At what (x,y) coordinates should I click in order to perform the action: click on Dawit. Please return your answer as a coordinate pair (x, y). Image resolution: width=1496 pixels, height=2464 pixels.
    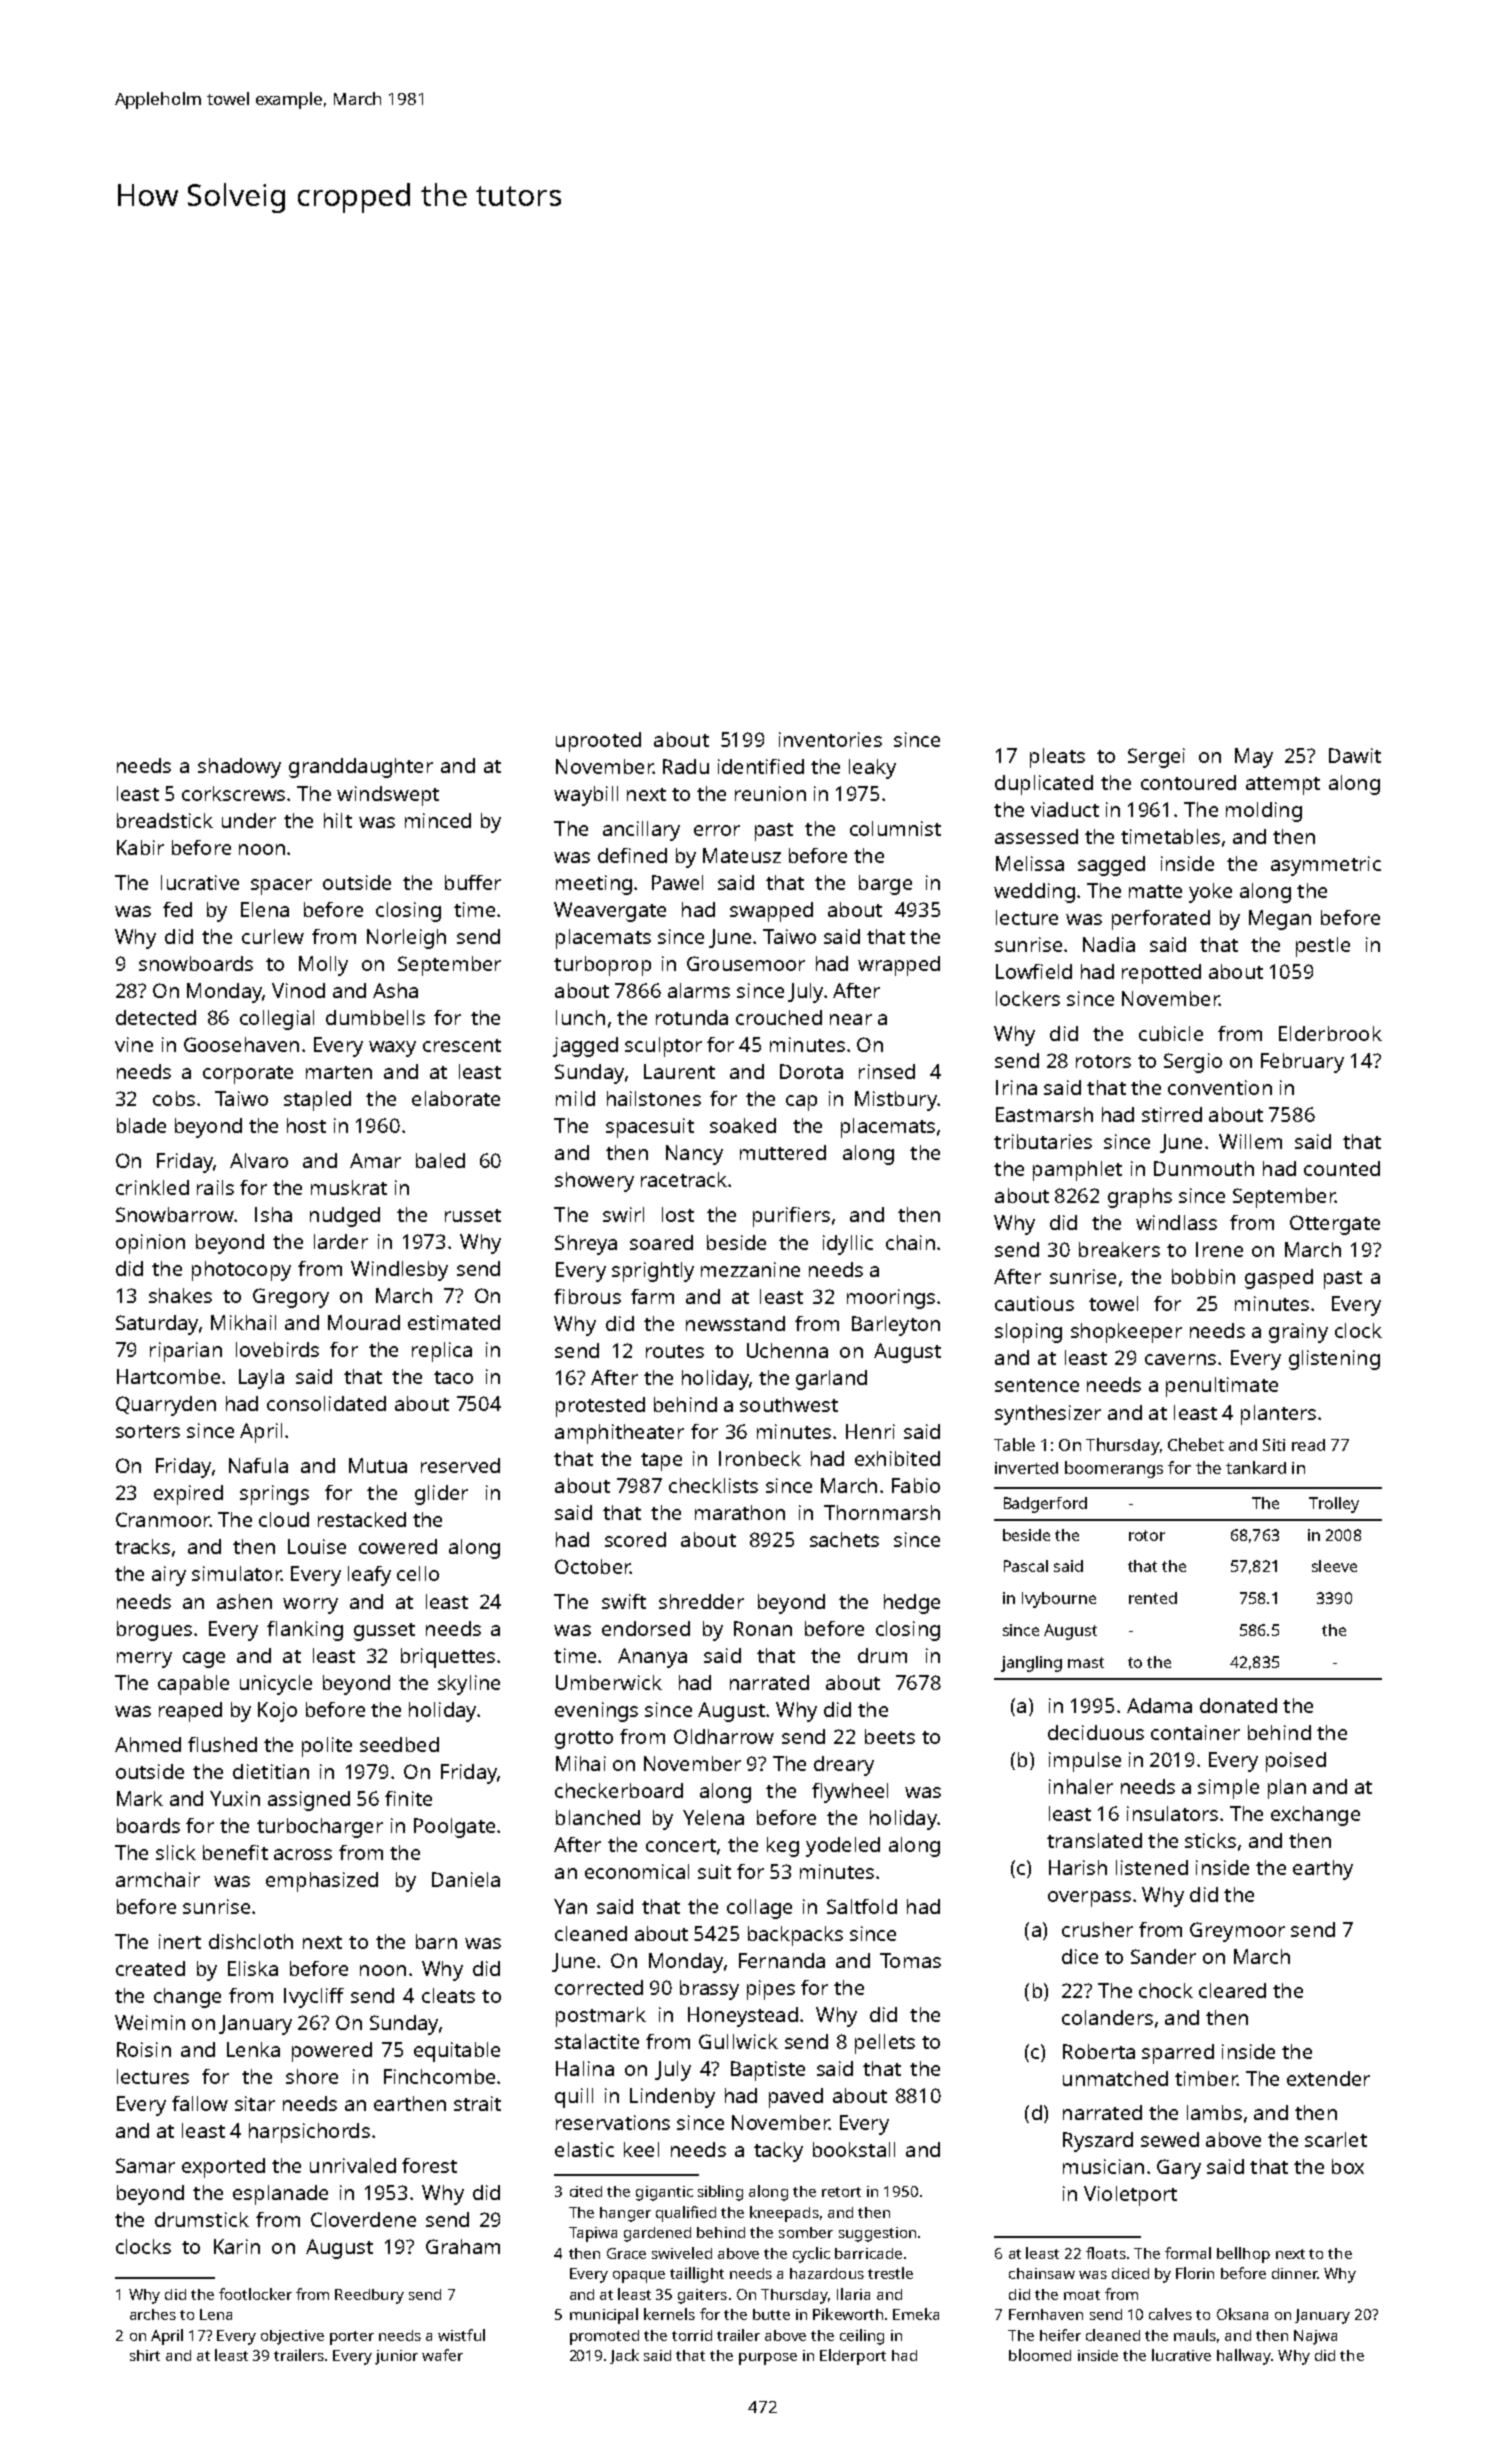
    Looking at the image, I should click on (1355, 755).
